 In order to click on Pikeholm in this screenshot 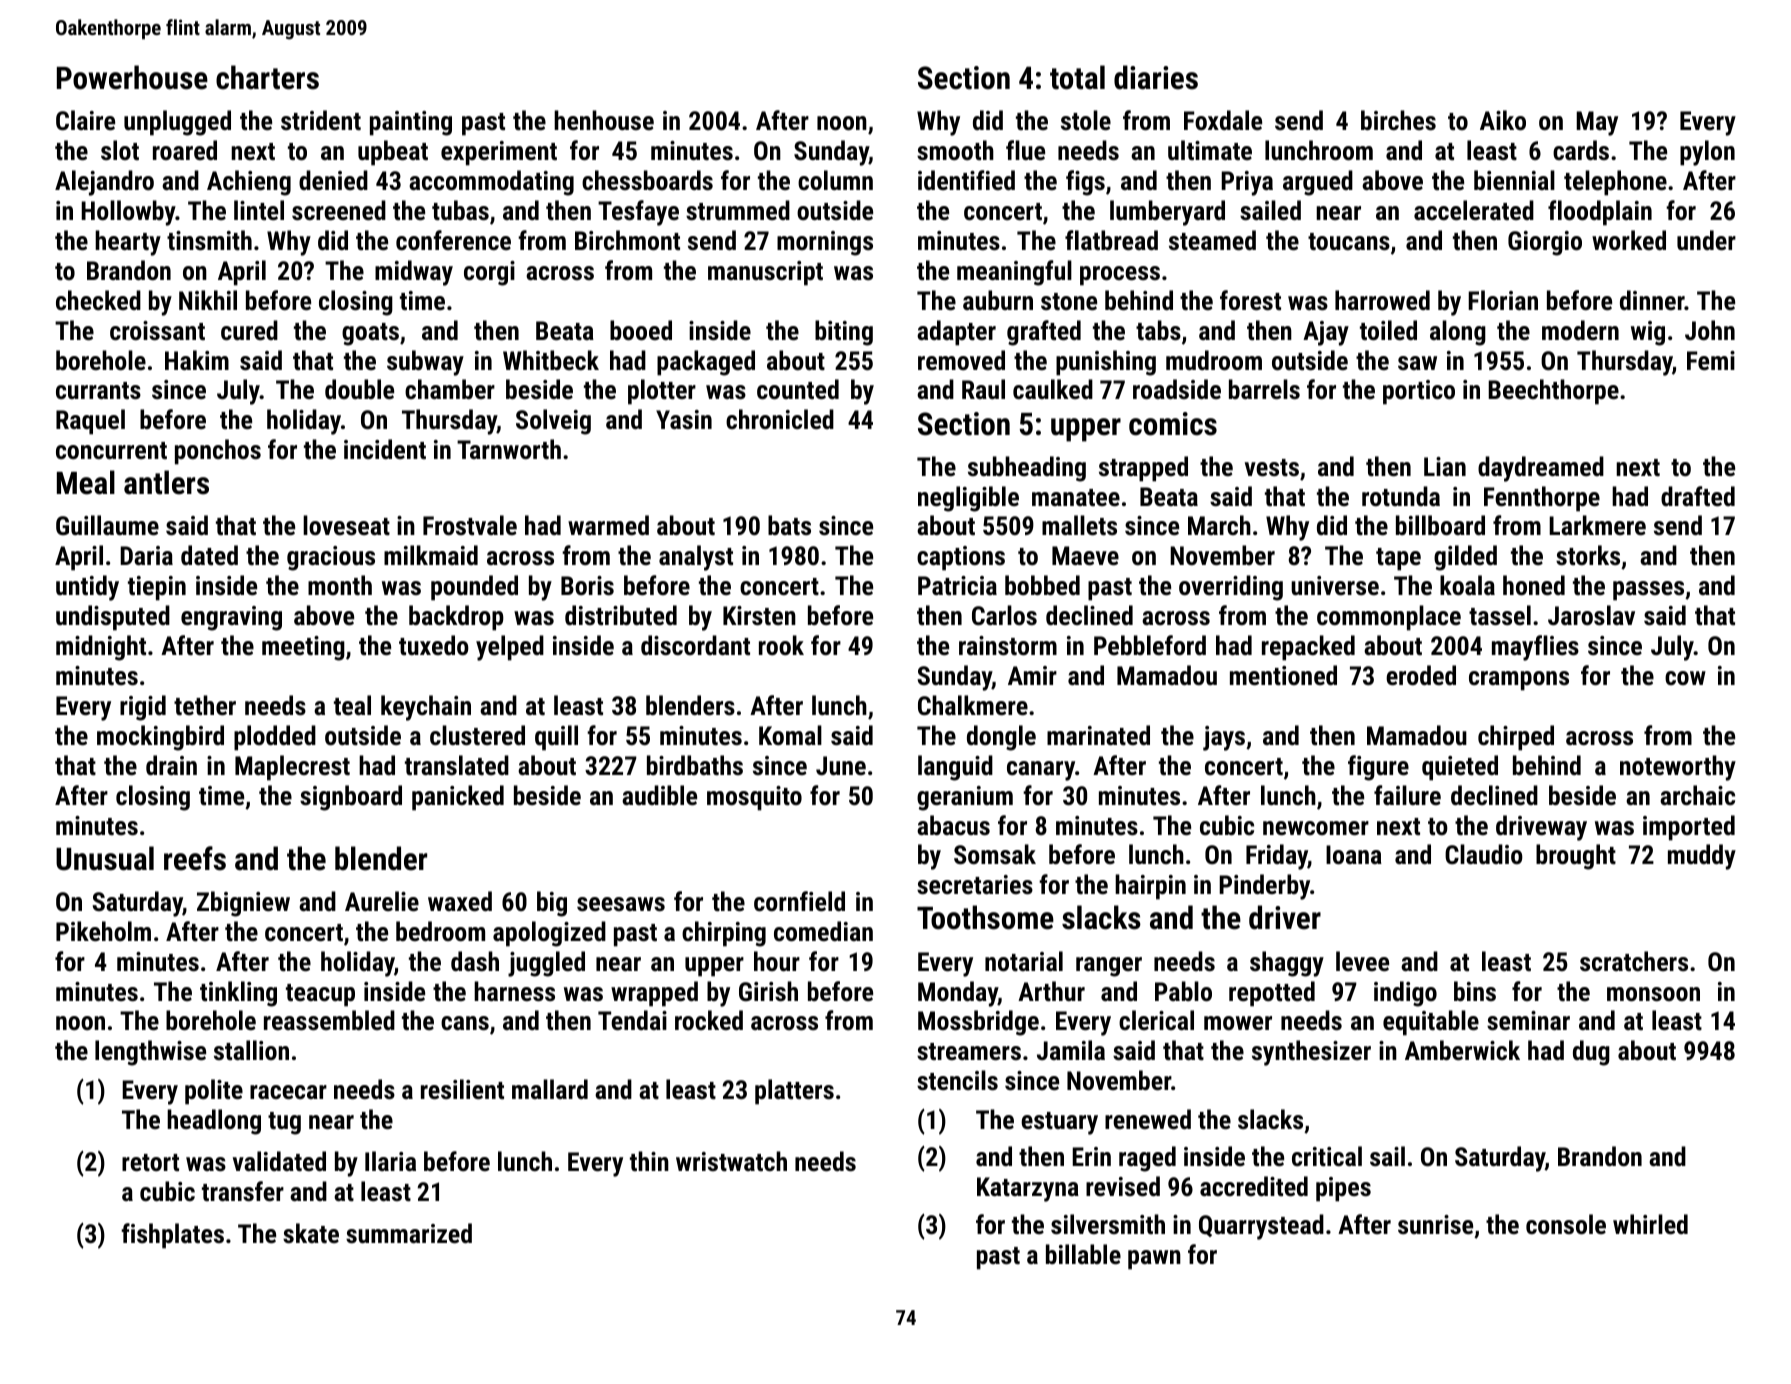, I will do `click(103, 931)`.
